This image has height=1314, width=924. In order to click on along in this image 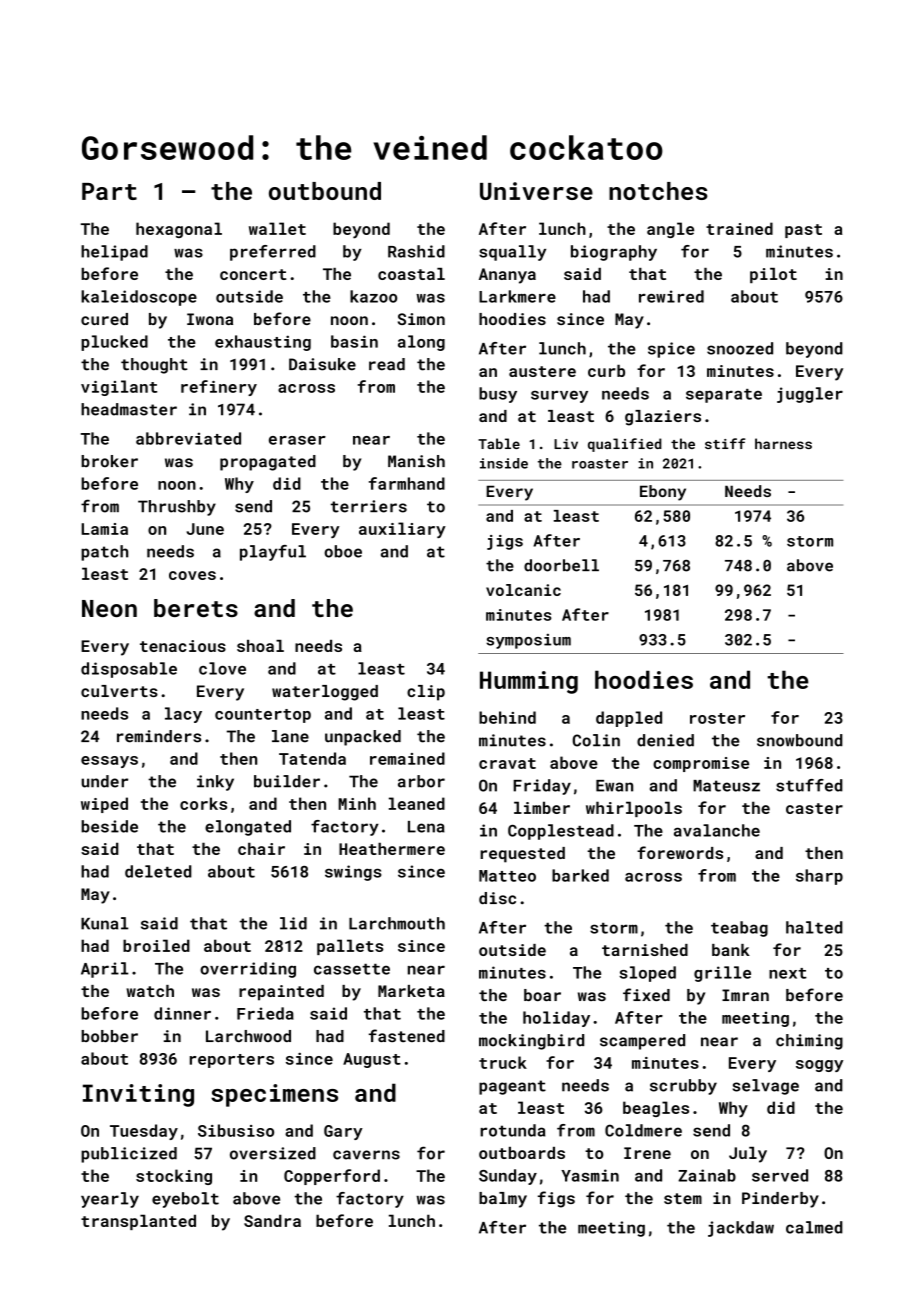, I will do `click(421, 343)`.
